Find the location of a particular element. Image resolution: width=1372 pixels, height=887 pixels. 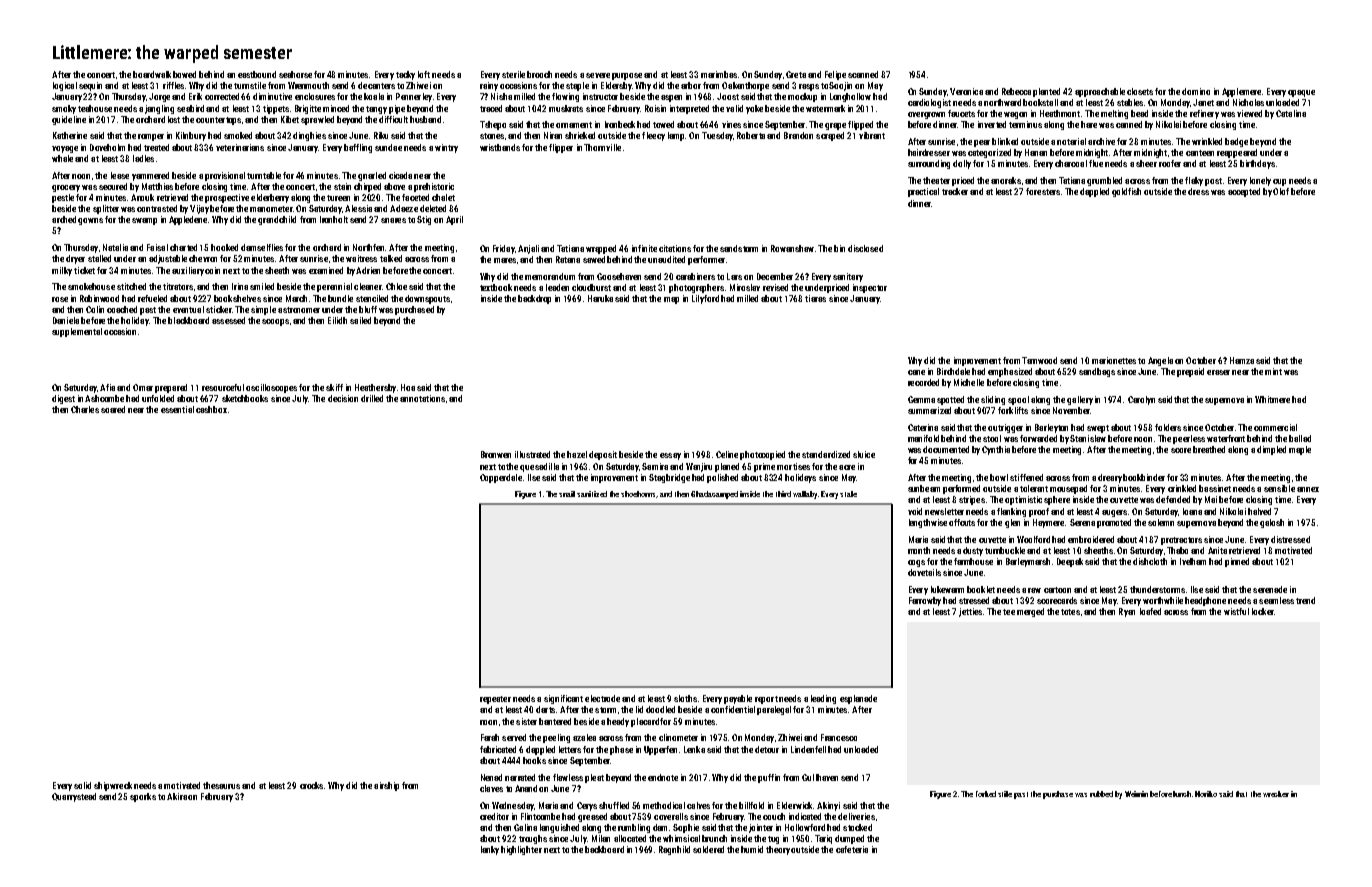

damselflies is located at coordinates (262, 247).
